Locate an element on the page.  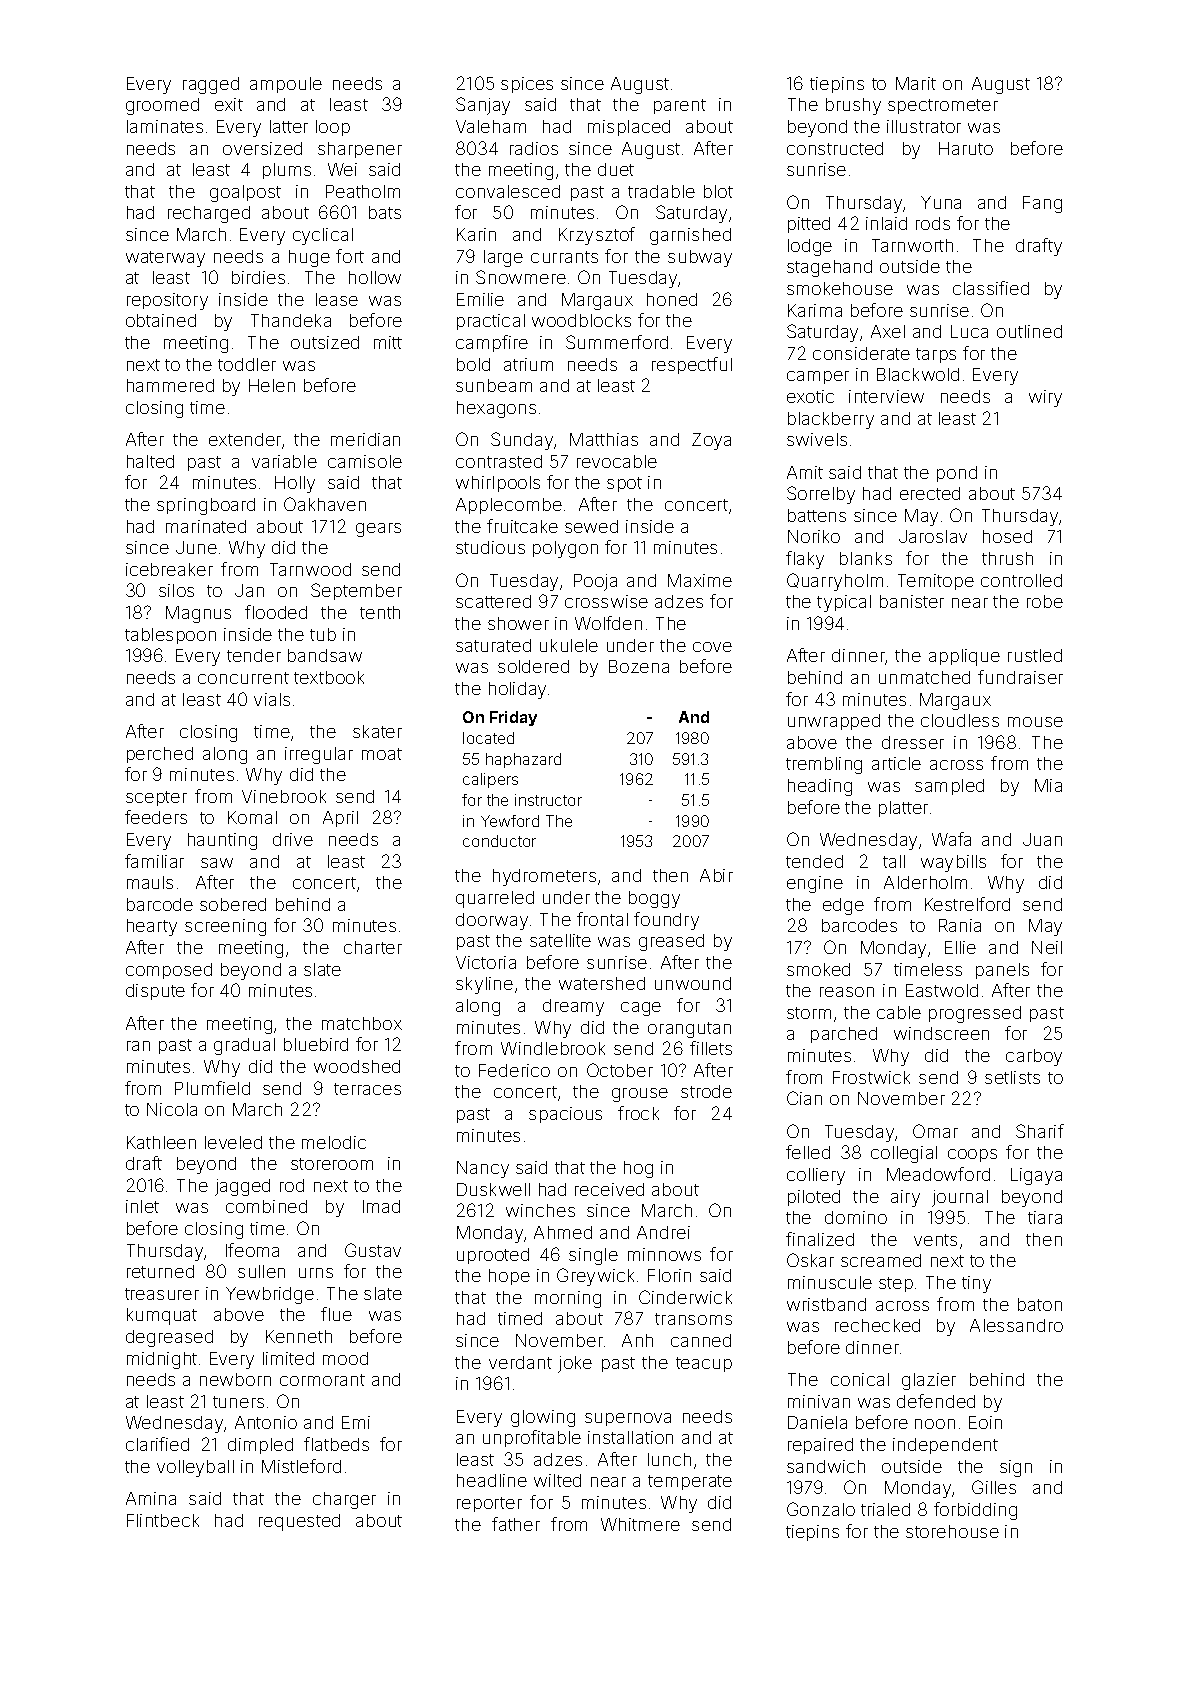
requested is located at coordinates (299, 1522).
